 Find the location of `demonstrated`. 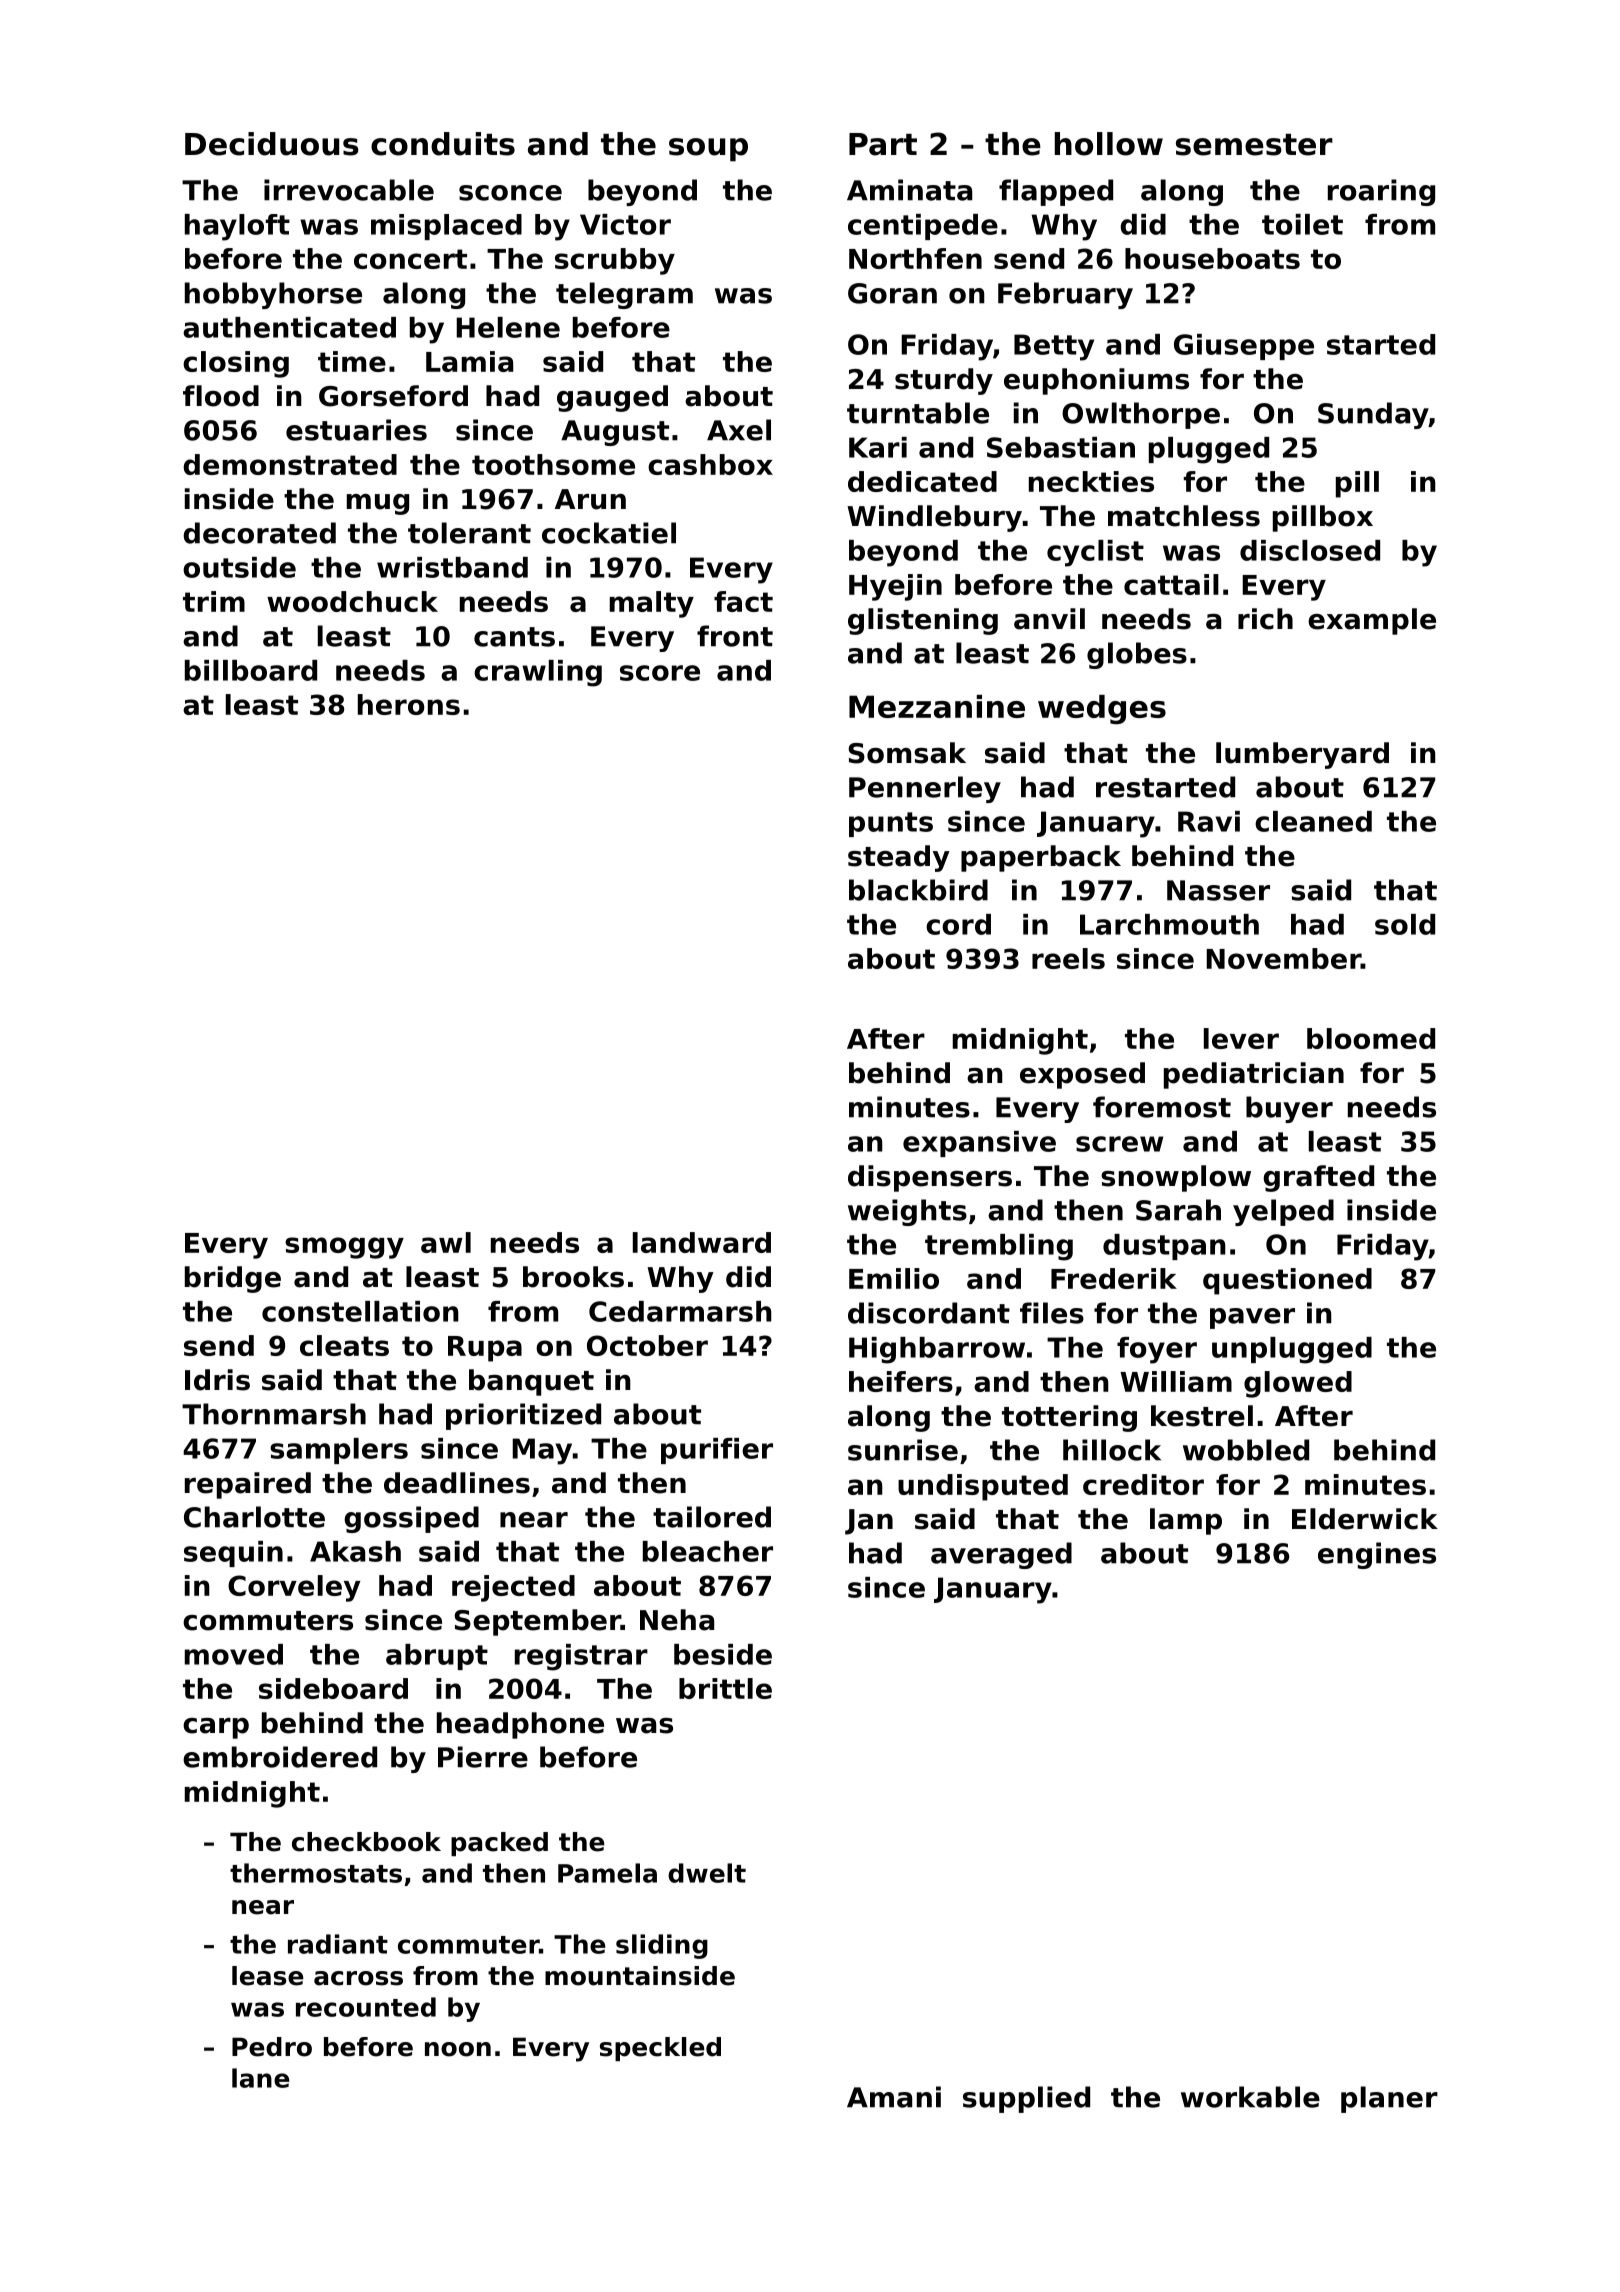

demonstrated is located at coordinates (290, 464).
